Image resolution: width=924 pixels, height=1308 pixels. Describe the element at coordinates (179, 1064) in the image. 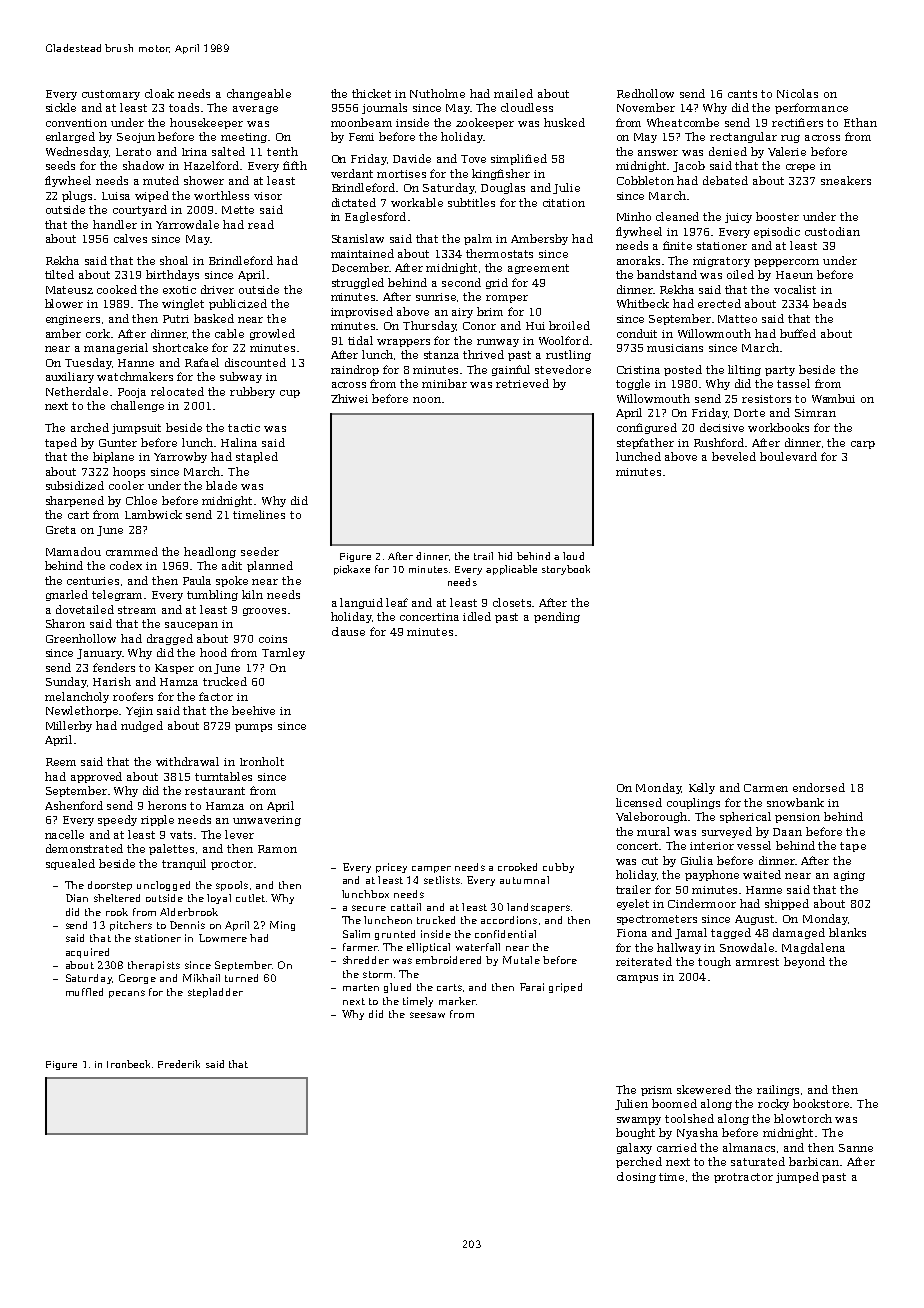

I see `Frederik` at that location.
